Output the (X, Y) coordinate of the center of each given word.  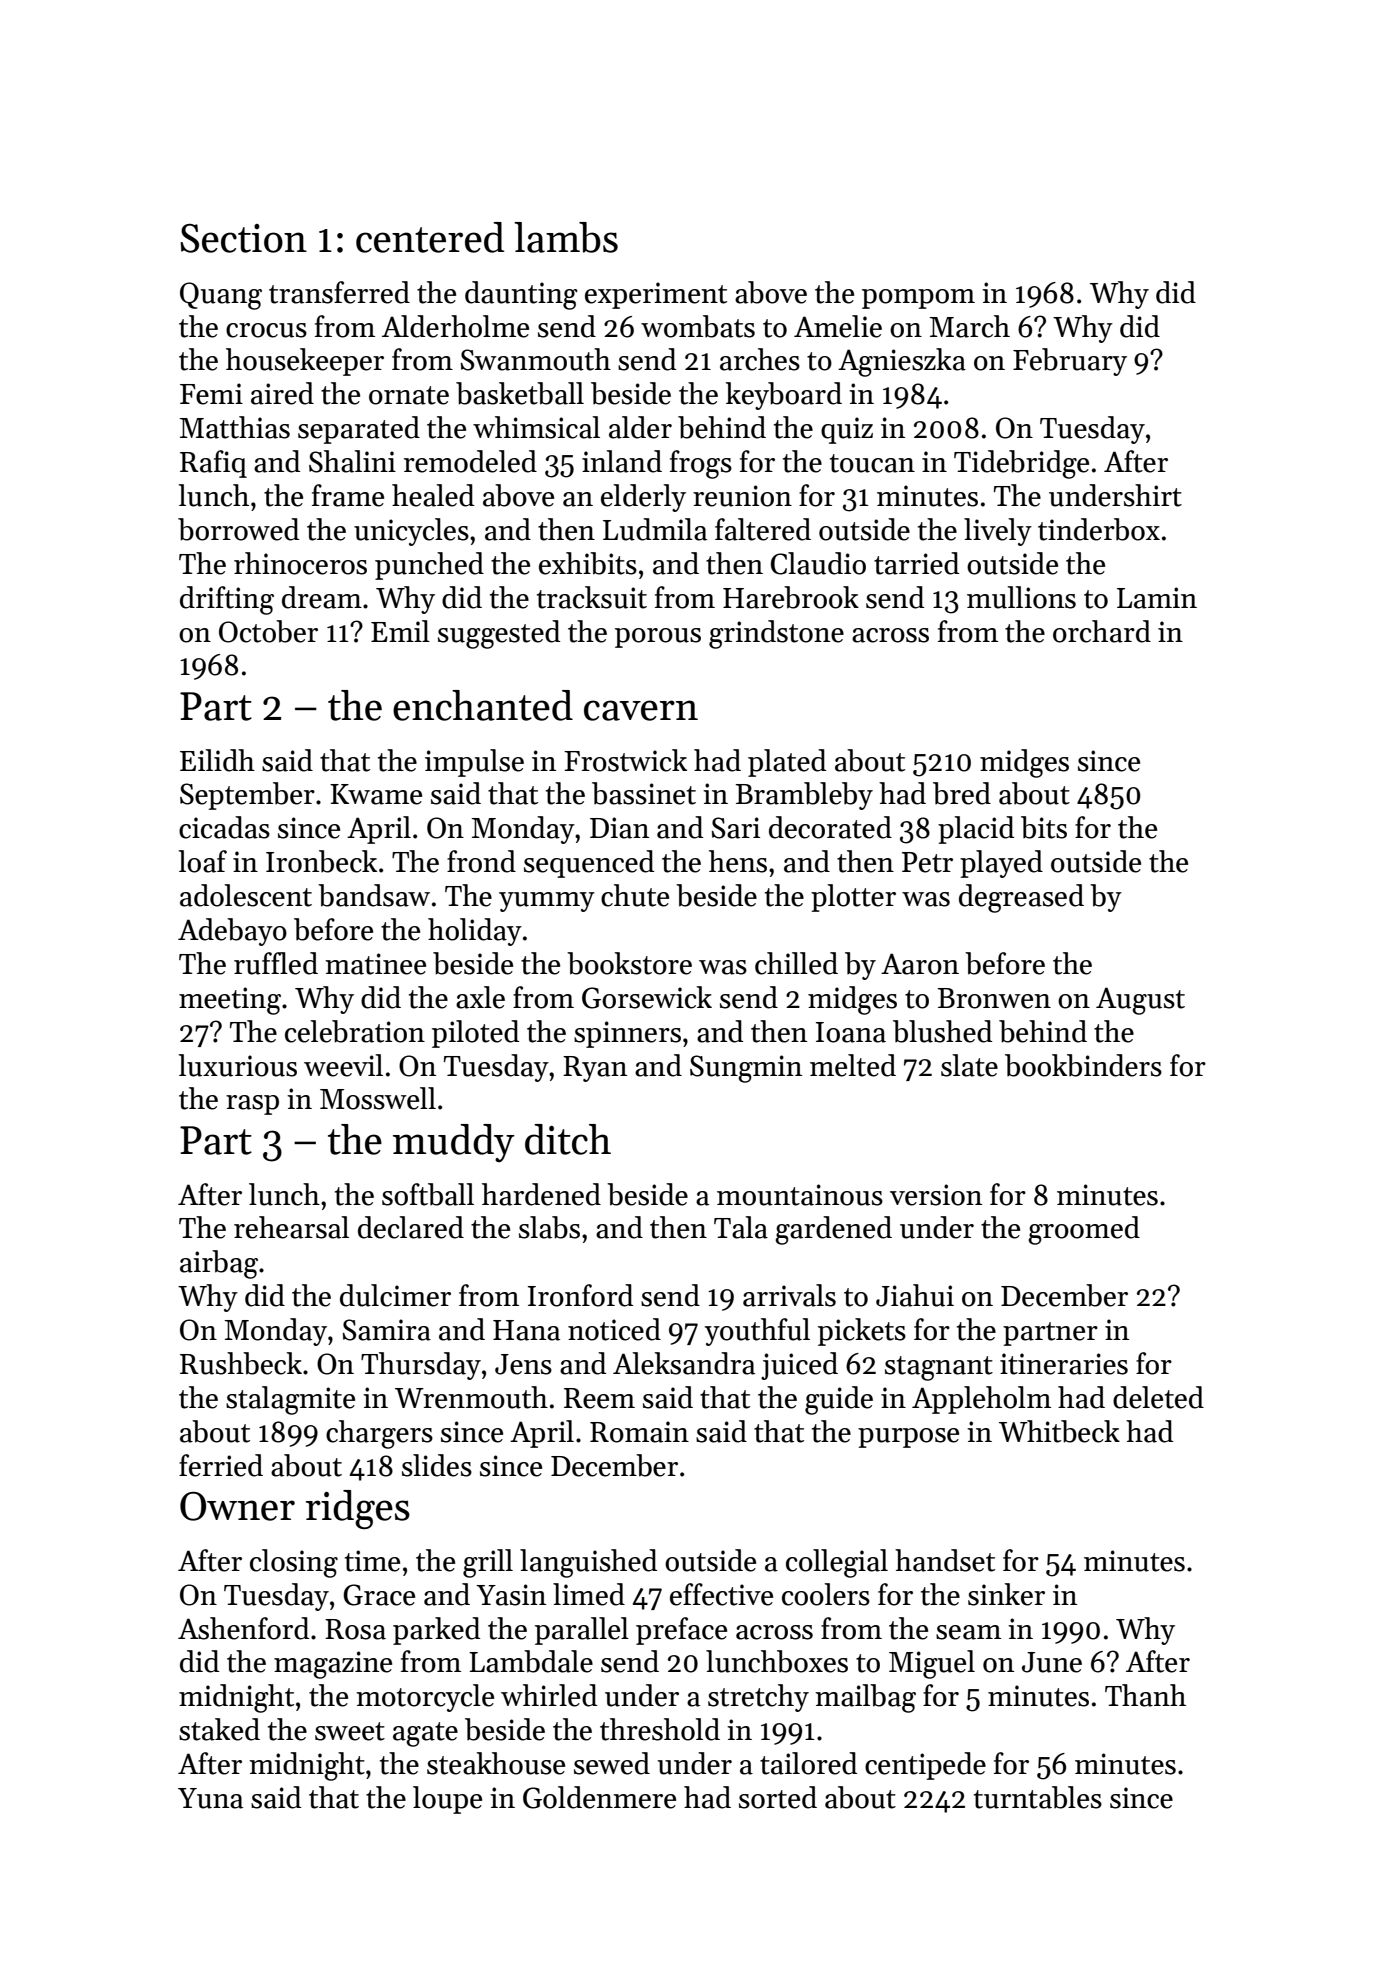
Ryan (595, 1069)
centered (430, 237)
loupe (447, 1800)
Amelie (838, 326)
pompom (918, 299)
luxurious (238, 1065)
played (1001, 864)
